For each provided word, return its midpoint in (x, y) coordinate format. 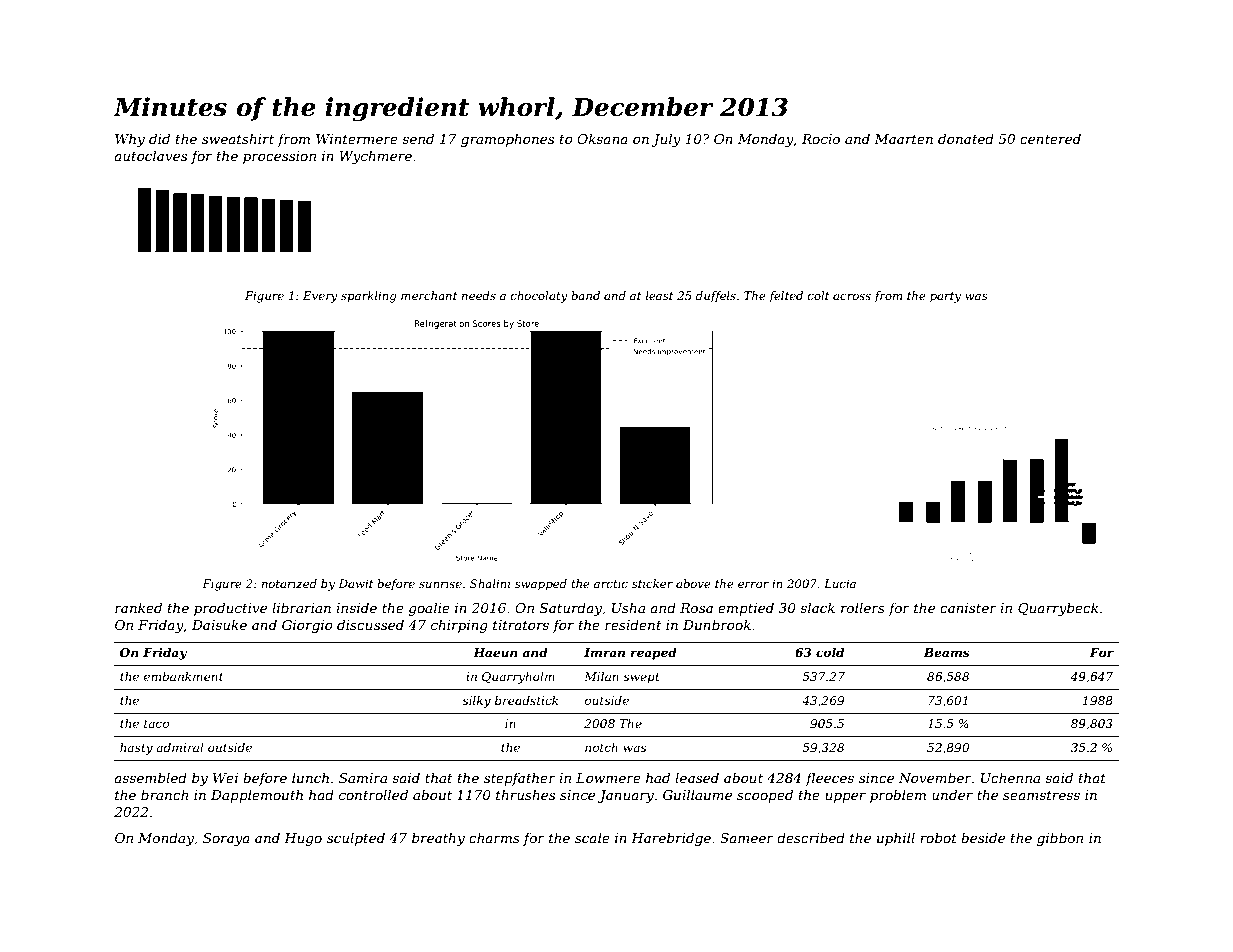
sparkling (369, 297)
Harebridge (671, 839)
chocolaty (539, 297)
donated (966, 138)
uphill (896, 839)
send (418, 138)
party (945, 297)
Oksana (602, 138)
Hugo (303, 839)
